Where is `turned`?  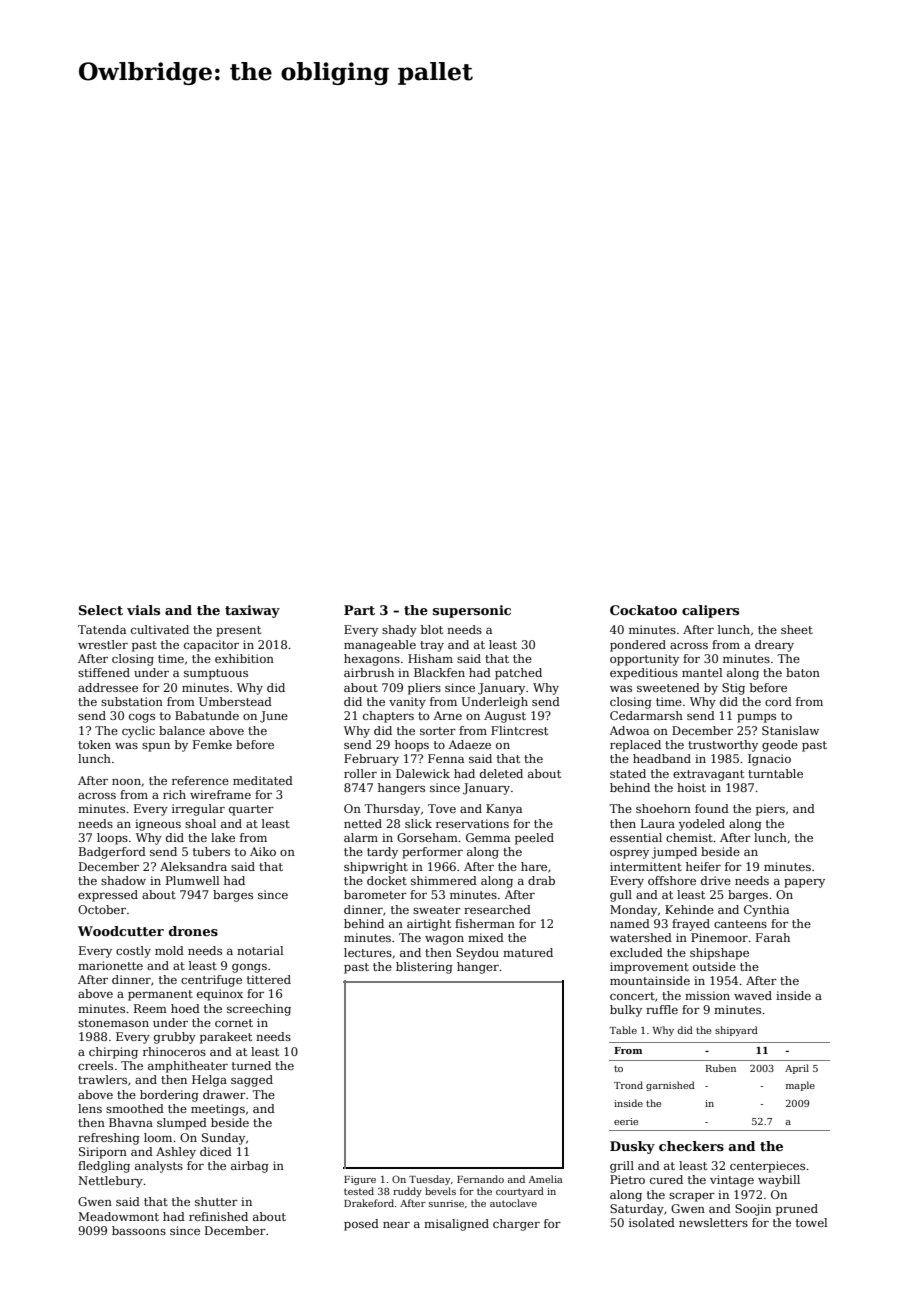 turned is located at coordinates (251, 1065).
